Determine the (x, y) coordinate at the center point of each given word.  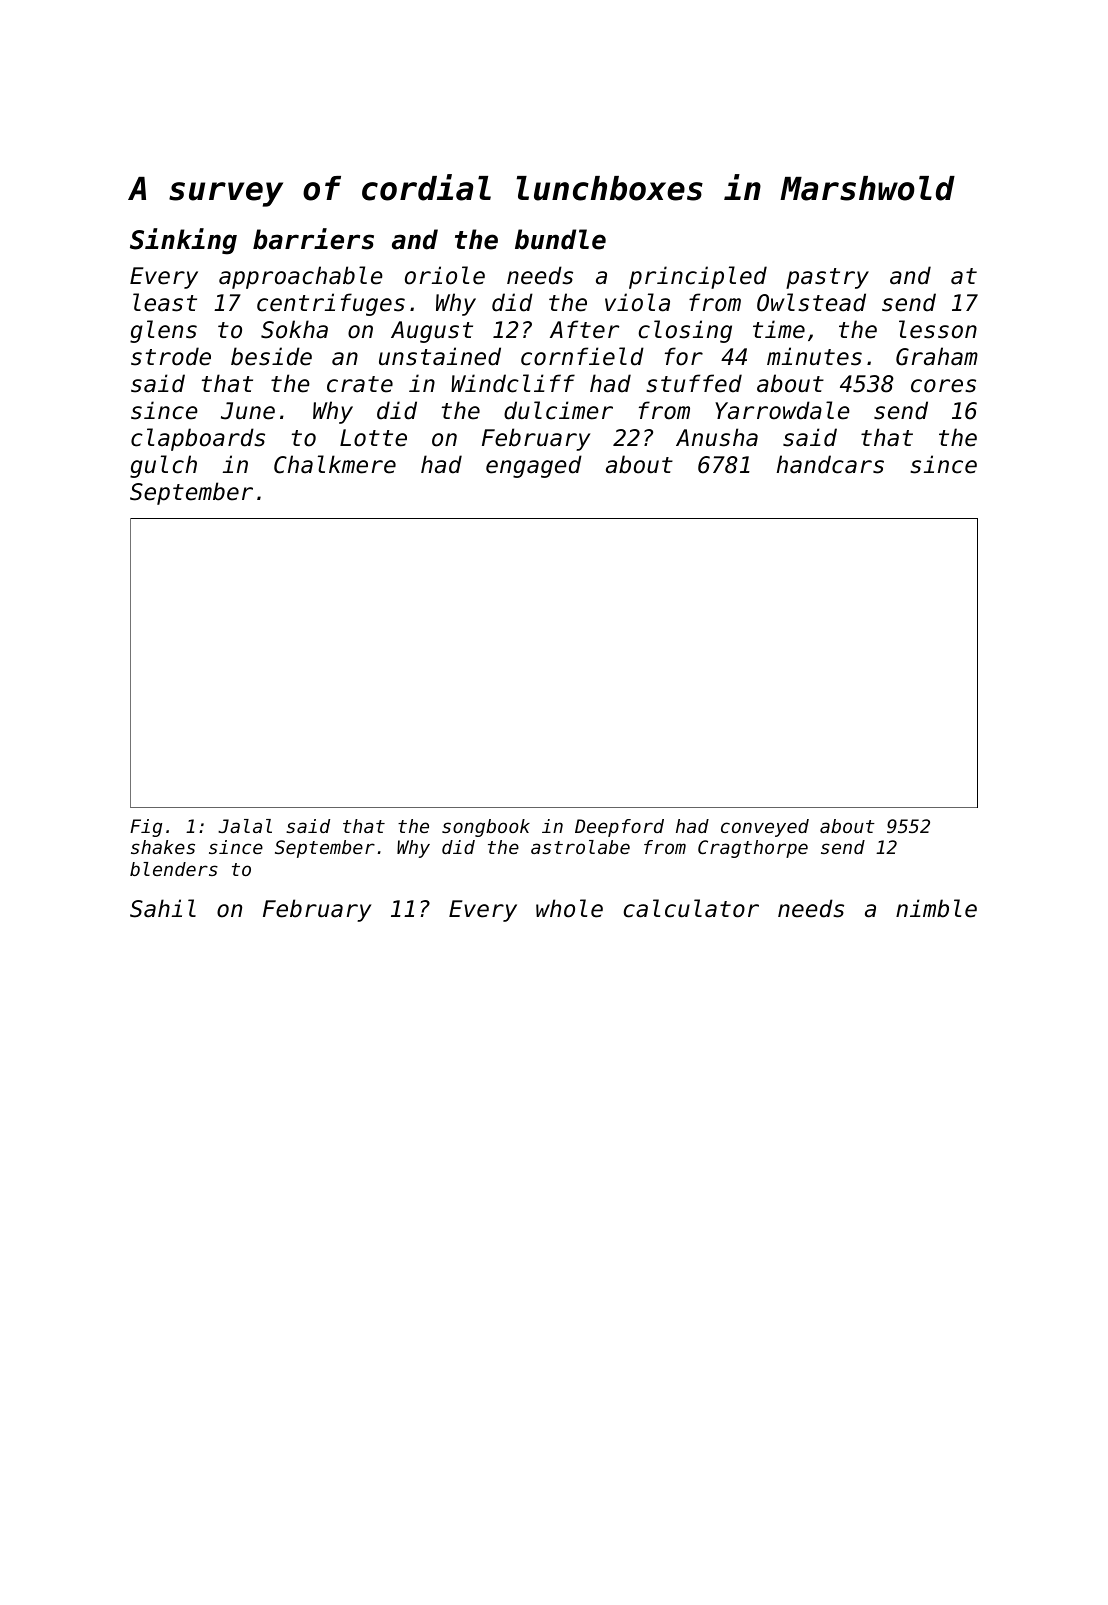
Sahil (163, 908)
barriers (313, 239)
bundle (560, 239)
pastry (827, 278)
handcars (830, 464)
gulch (163, 466)
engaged (534, 466)
